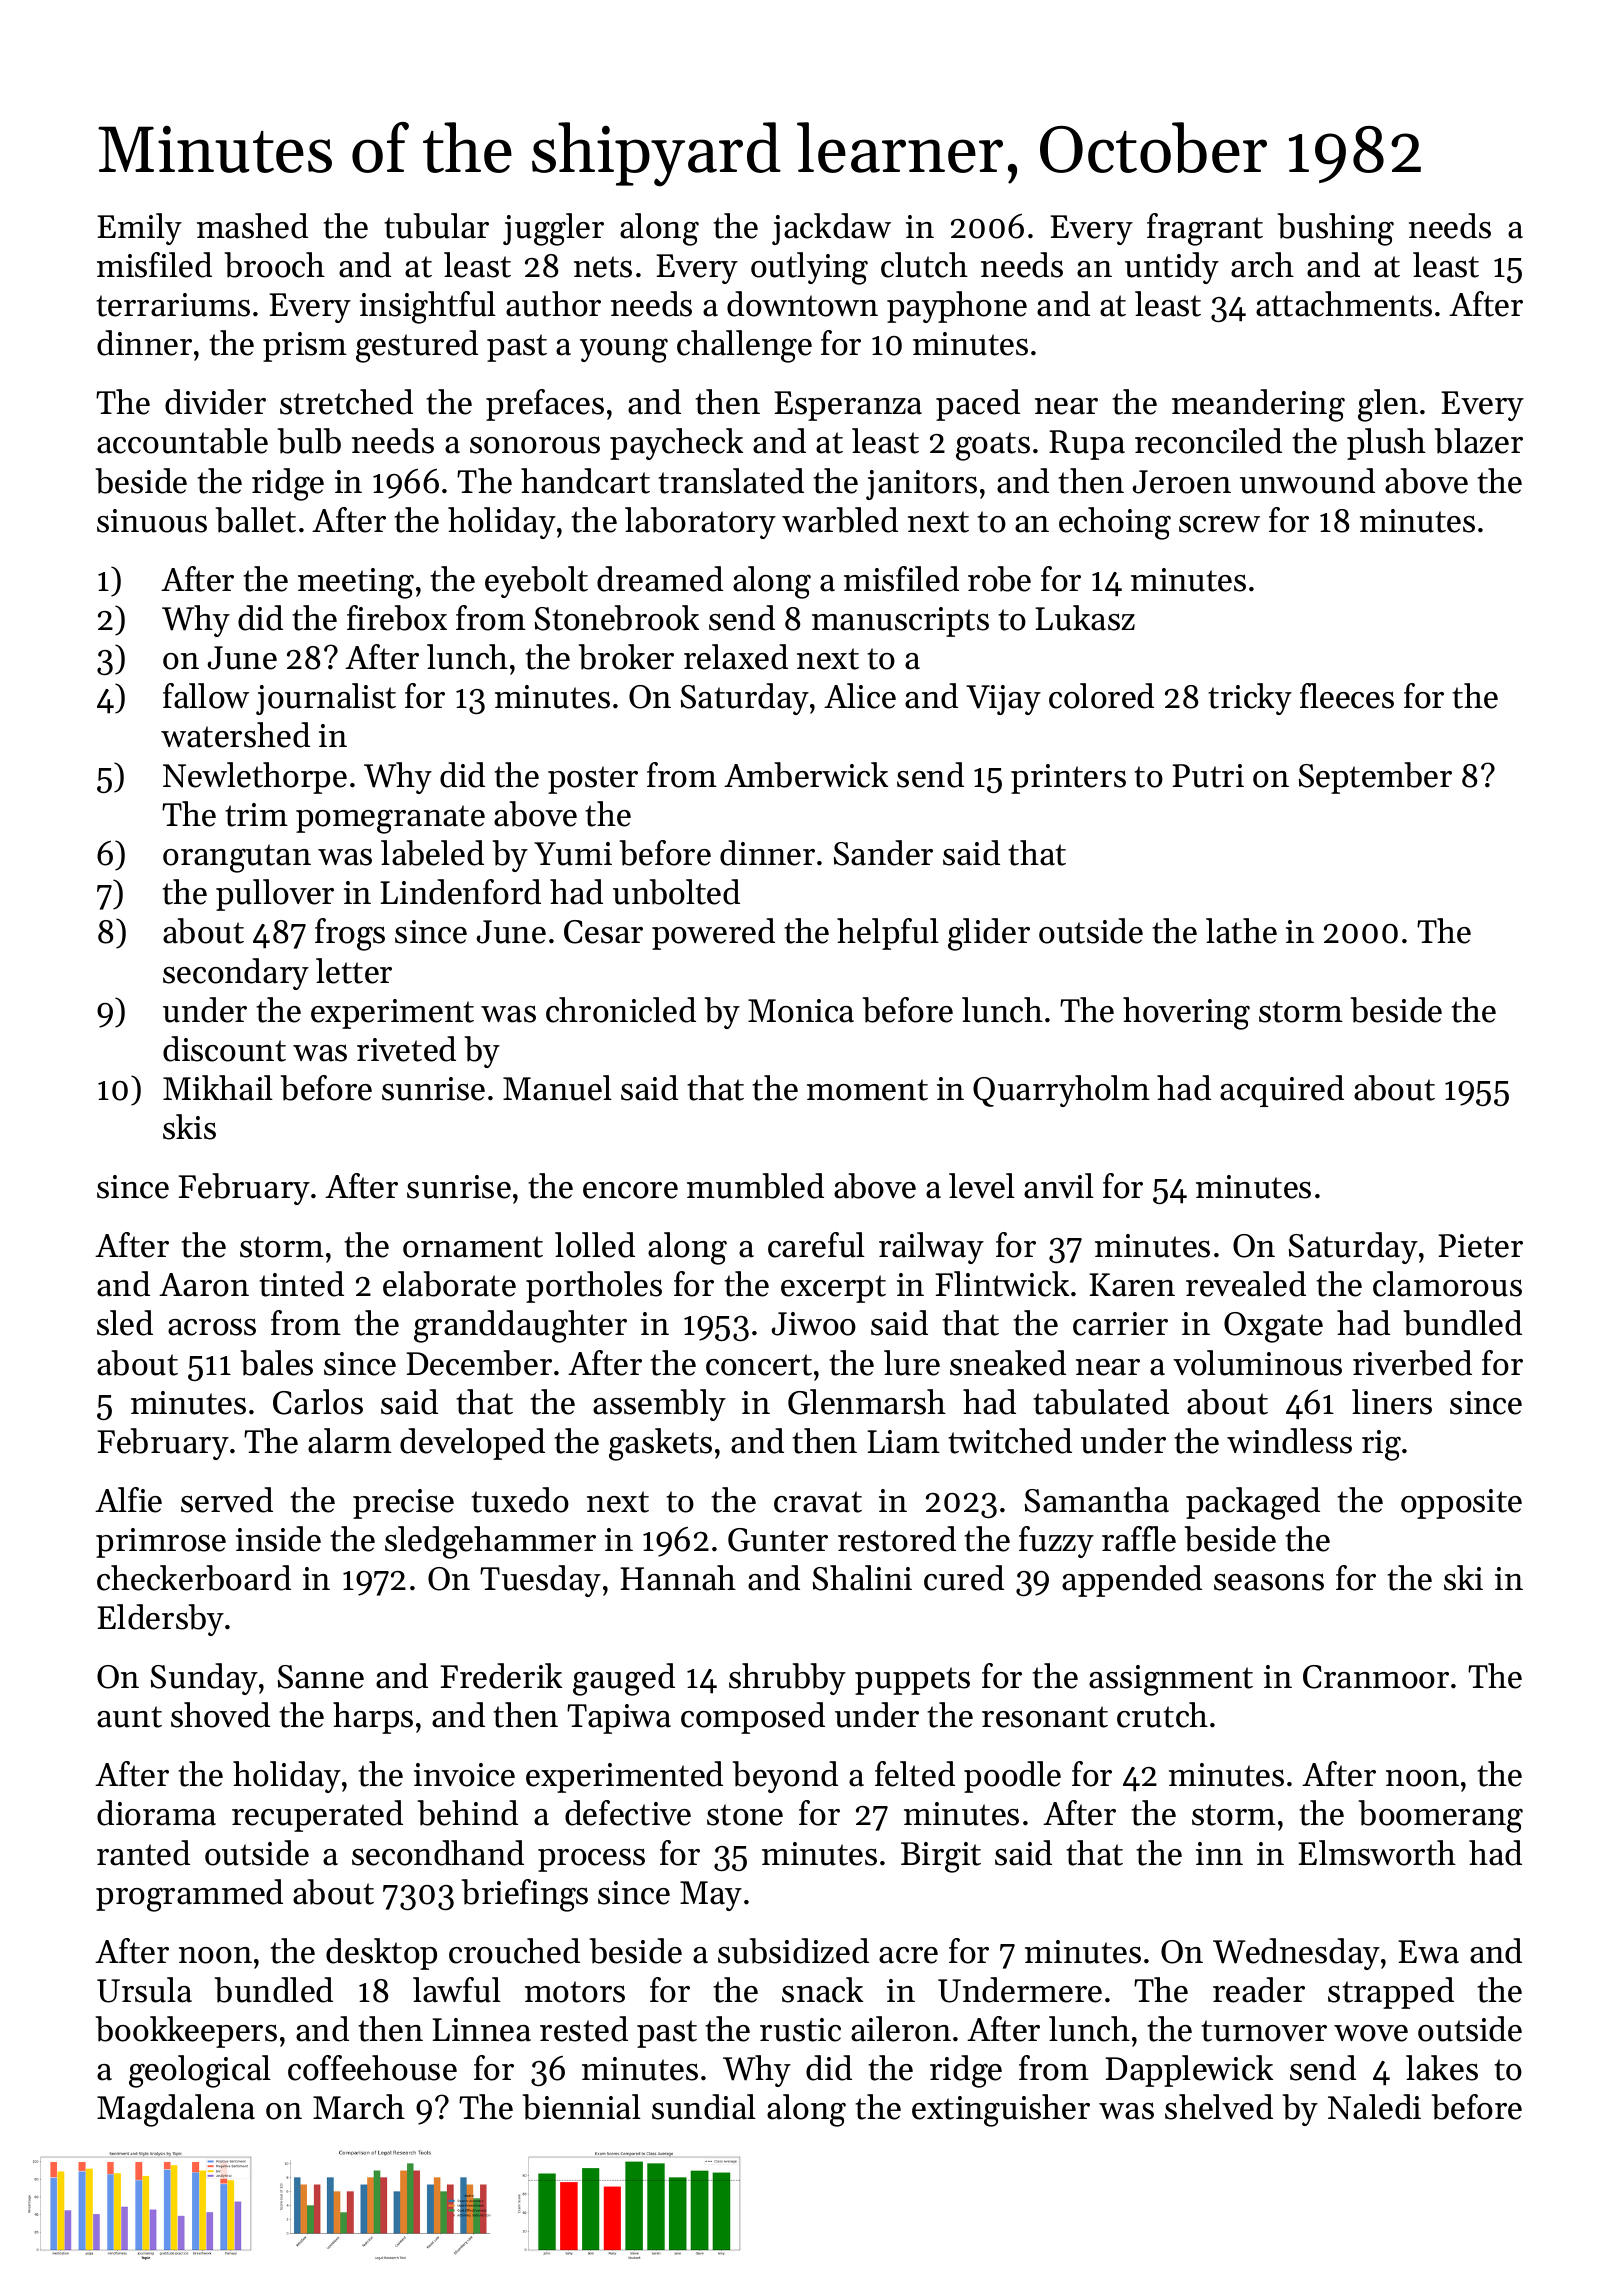 The width and height of the image is (1620, 2292). What do you see at coordinates (397, 618) in the image?
I see `firebox` at bounding box center [397, 618].
